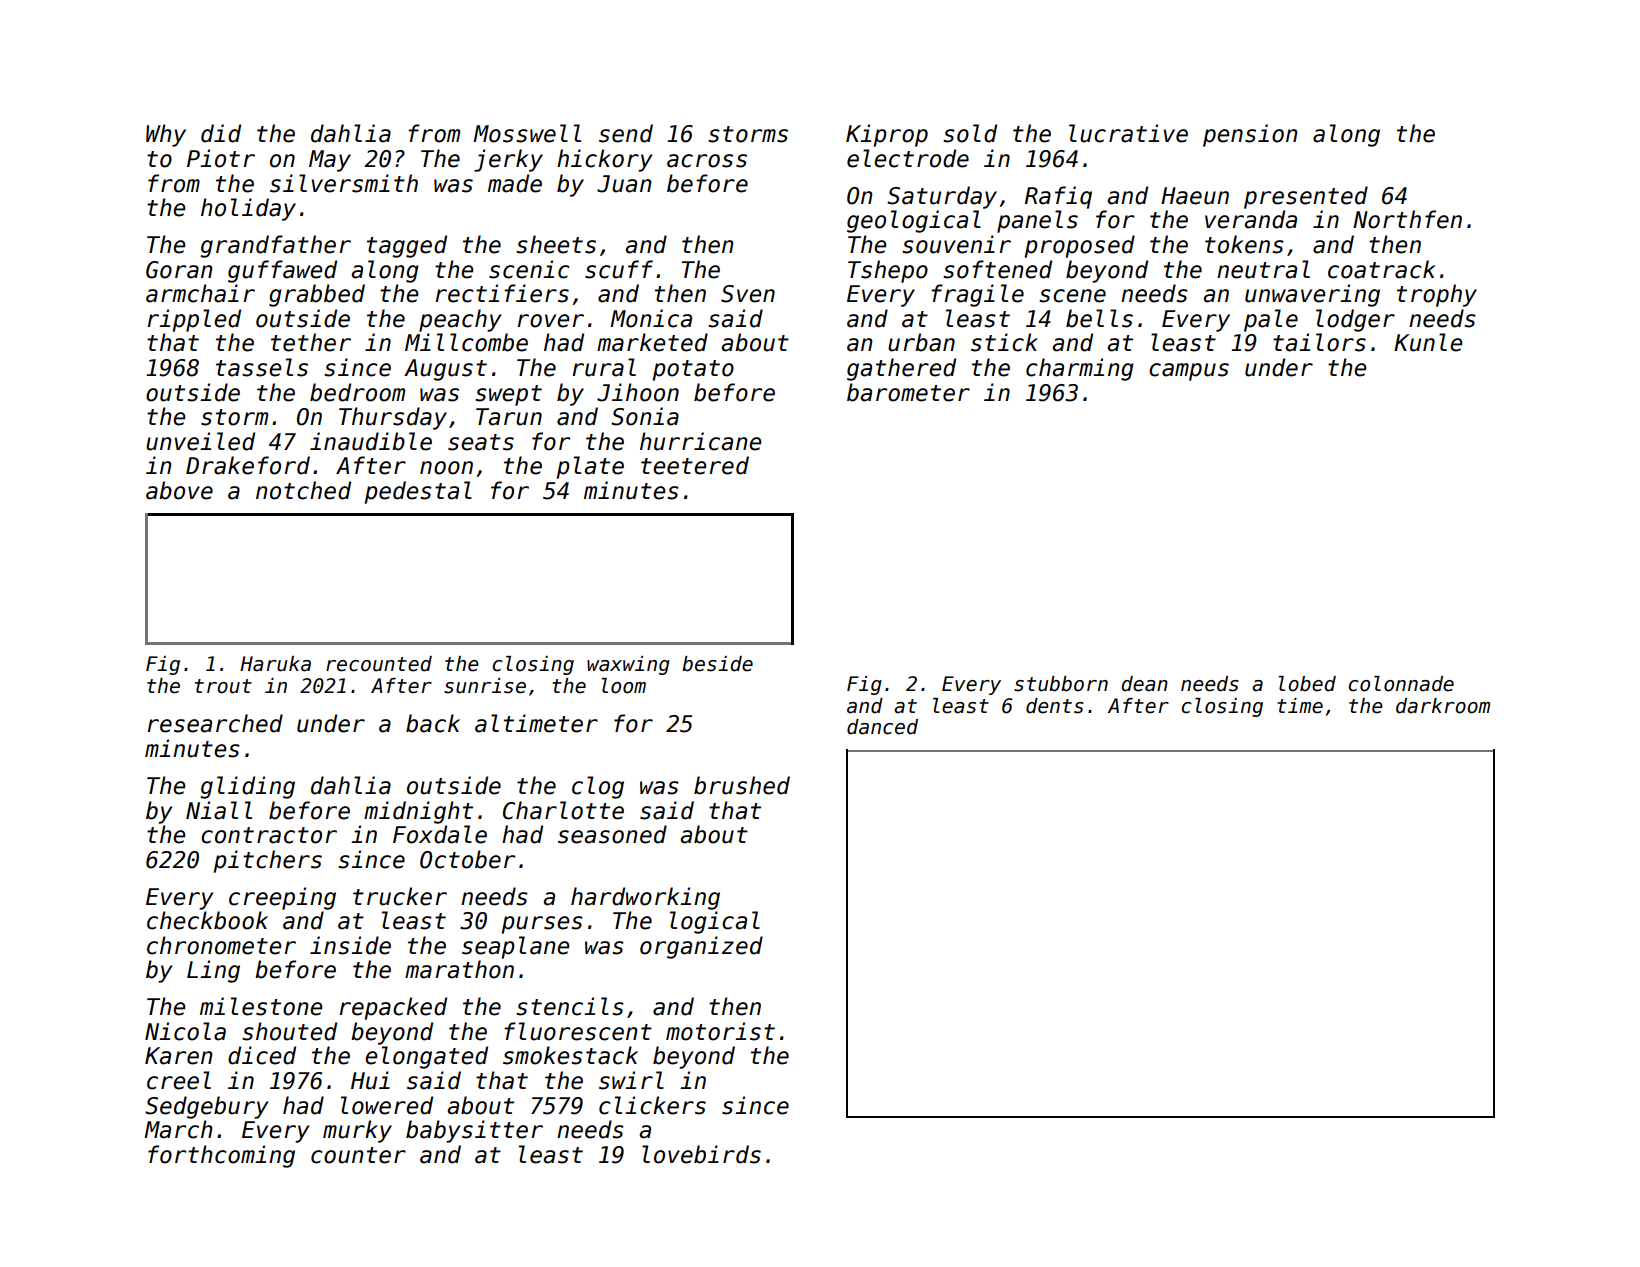  What do you see at coordinates (474, 1131) in the screenshot?
I see `babysitter` at bounding box center [474, 1131].
